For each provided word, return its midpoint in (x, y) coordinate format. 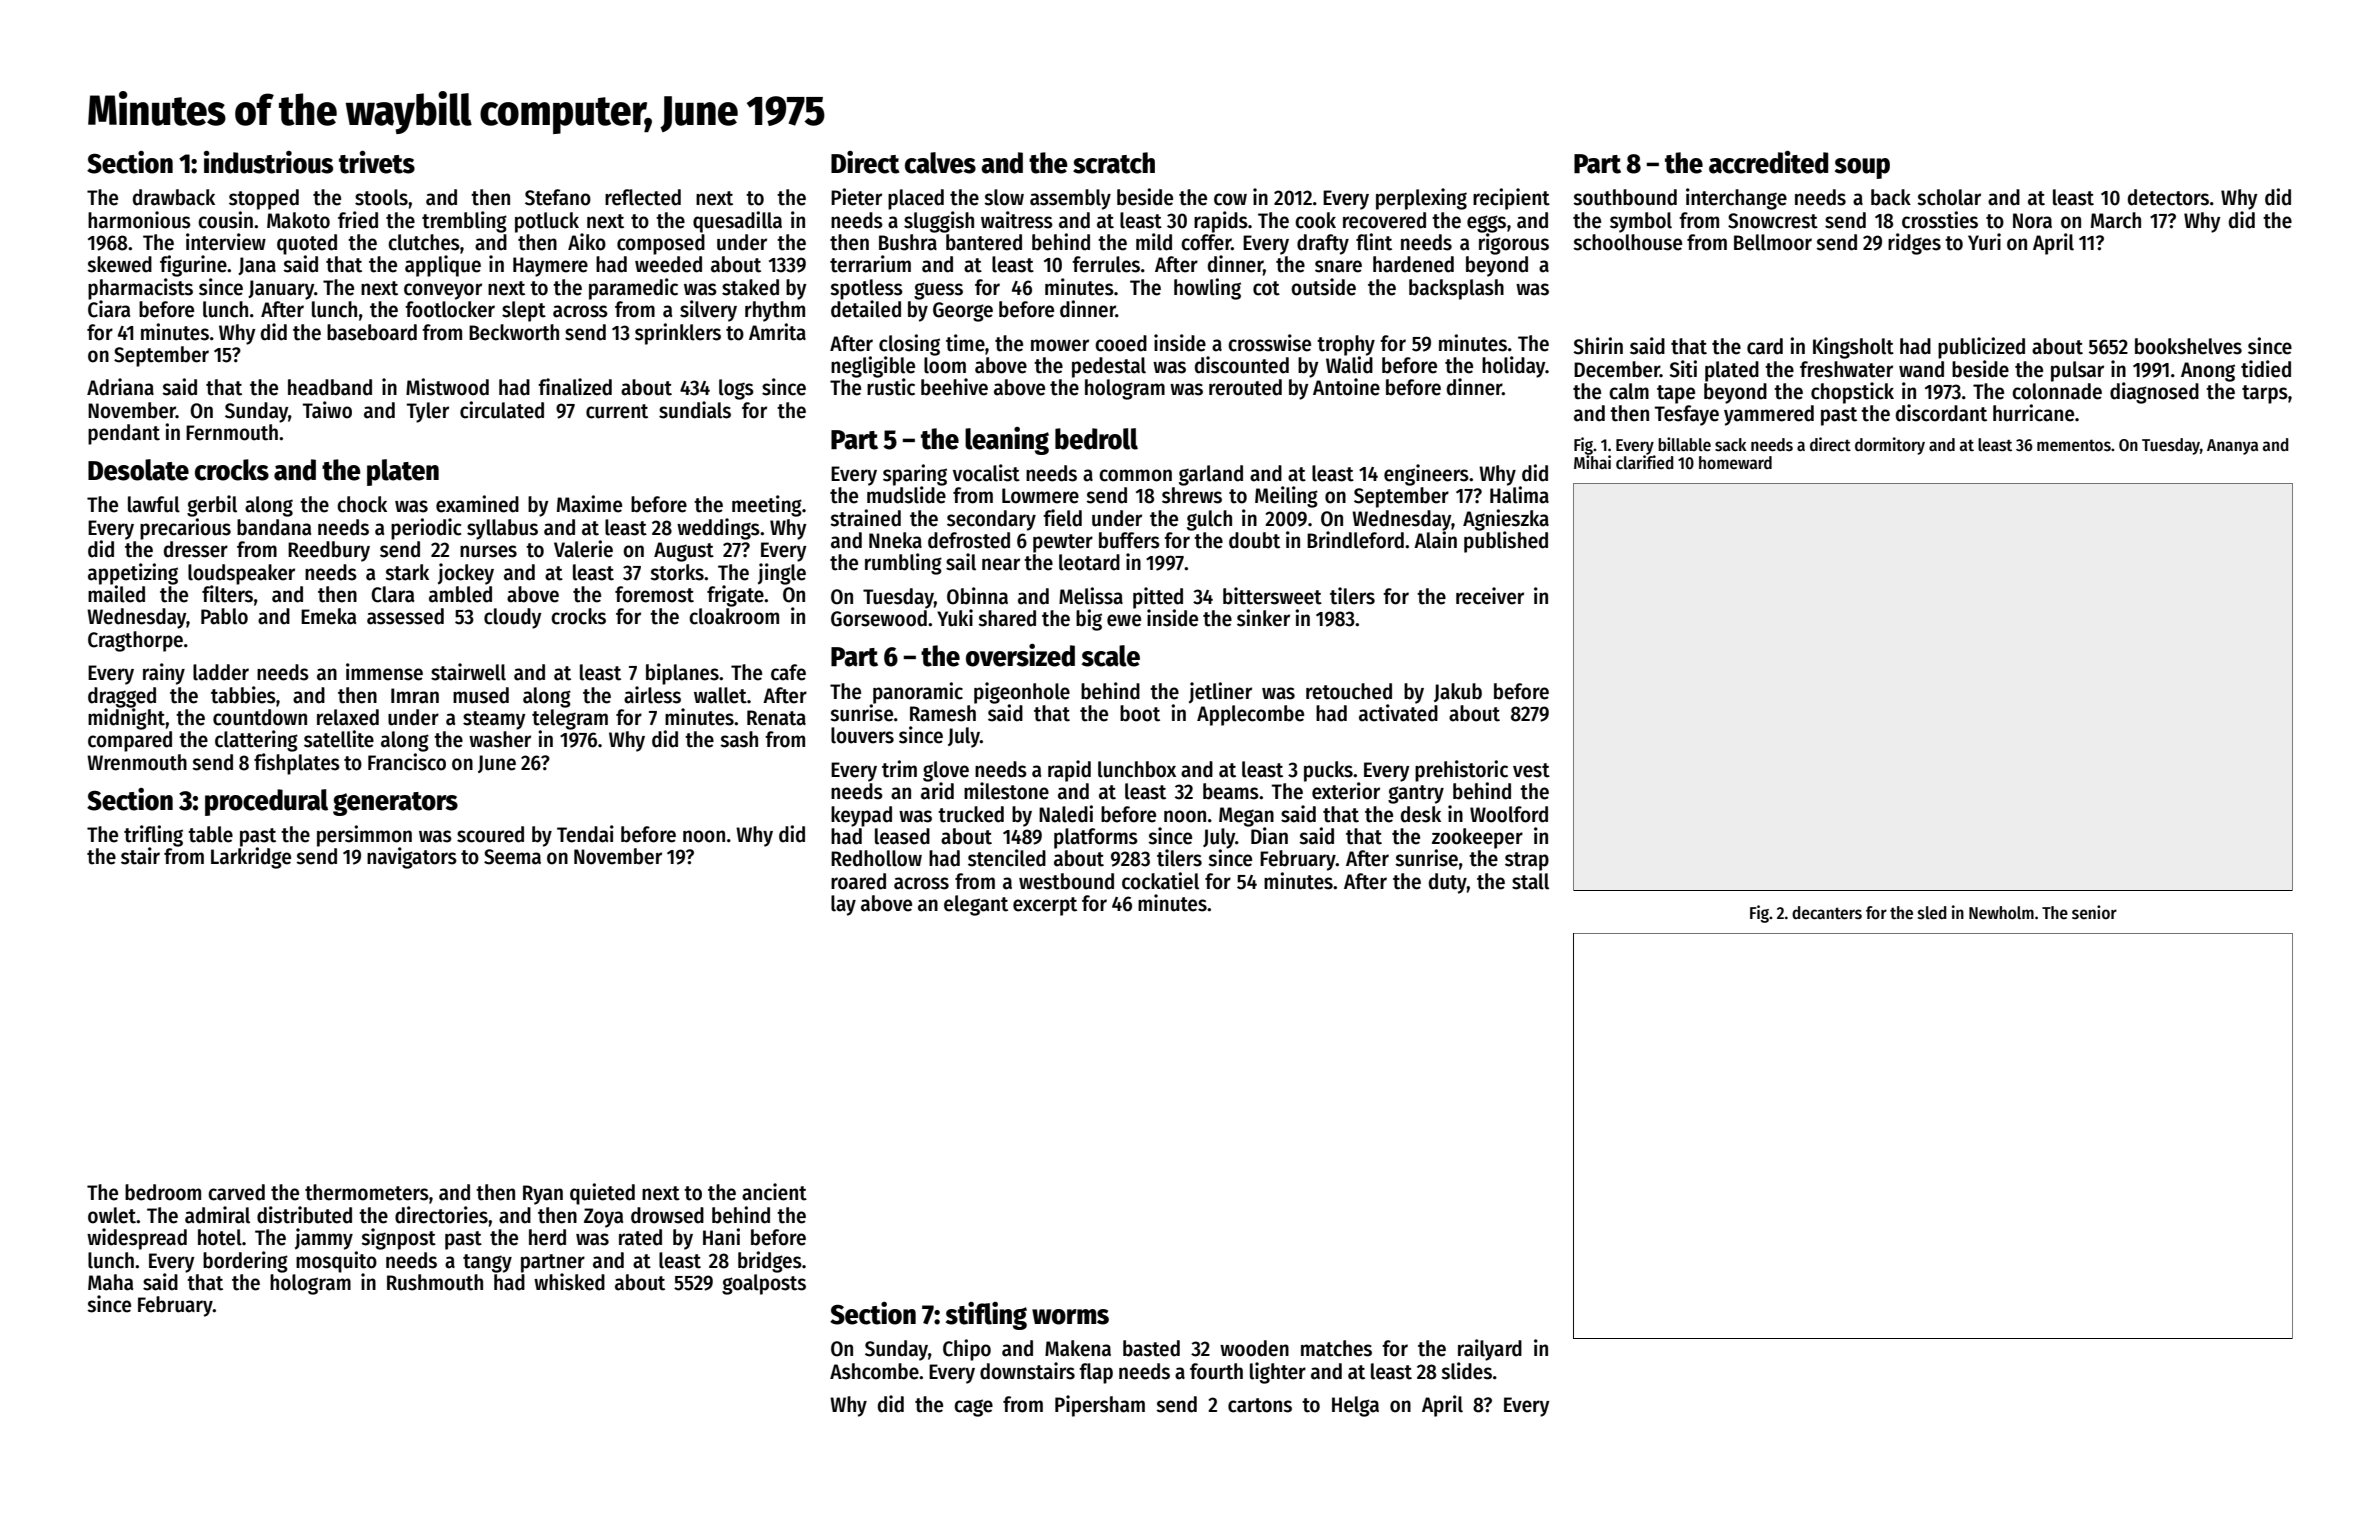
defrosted (969, 540)
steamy (494, 720)
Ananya (2232, 447)
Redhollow (876, 858)
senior (2094, 912)
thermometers (367, 1192)
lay (843, 905)
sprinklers (678, 334)
